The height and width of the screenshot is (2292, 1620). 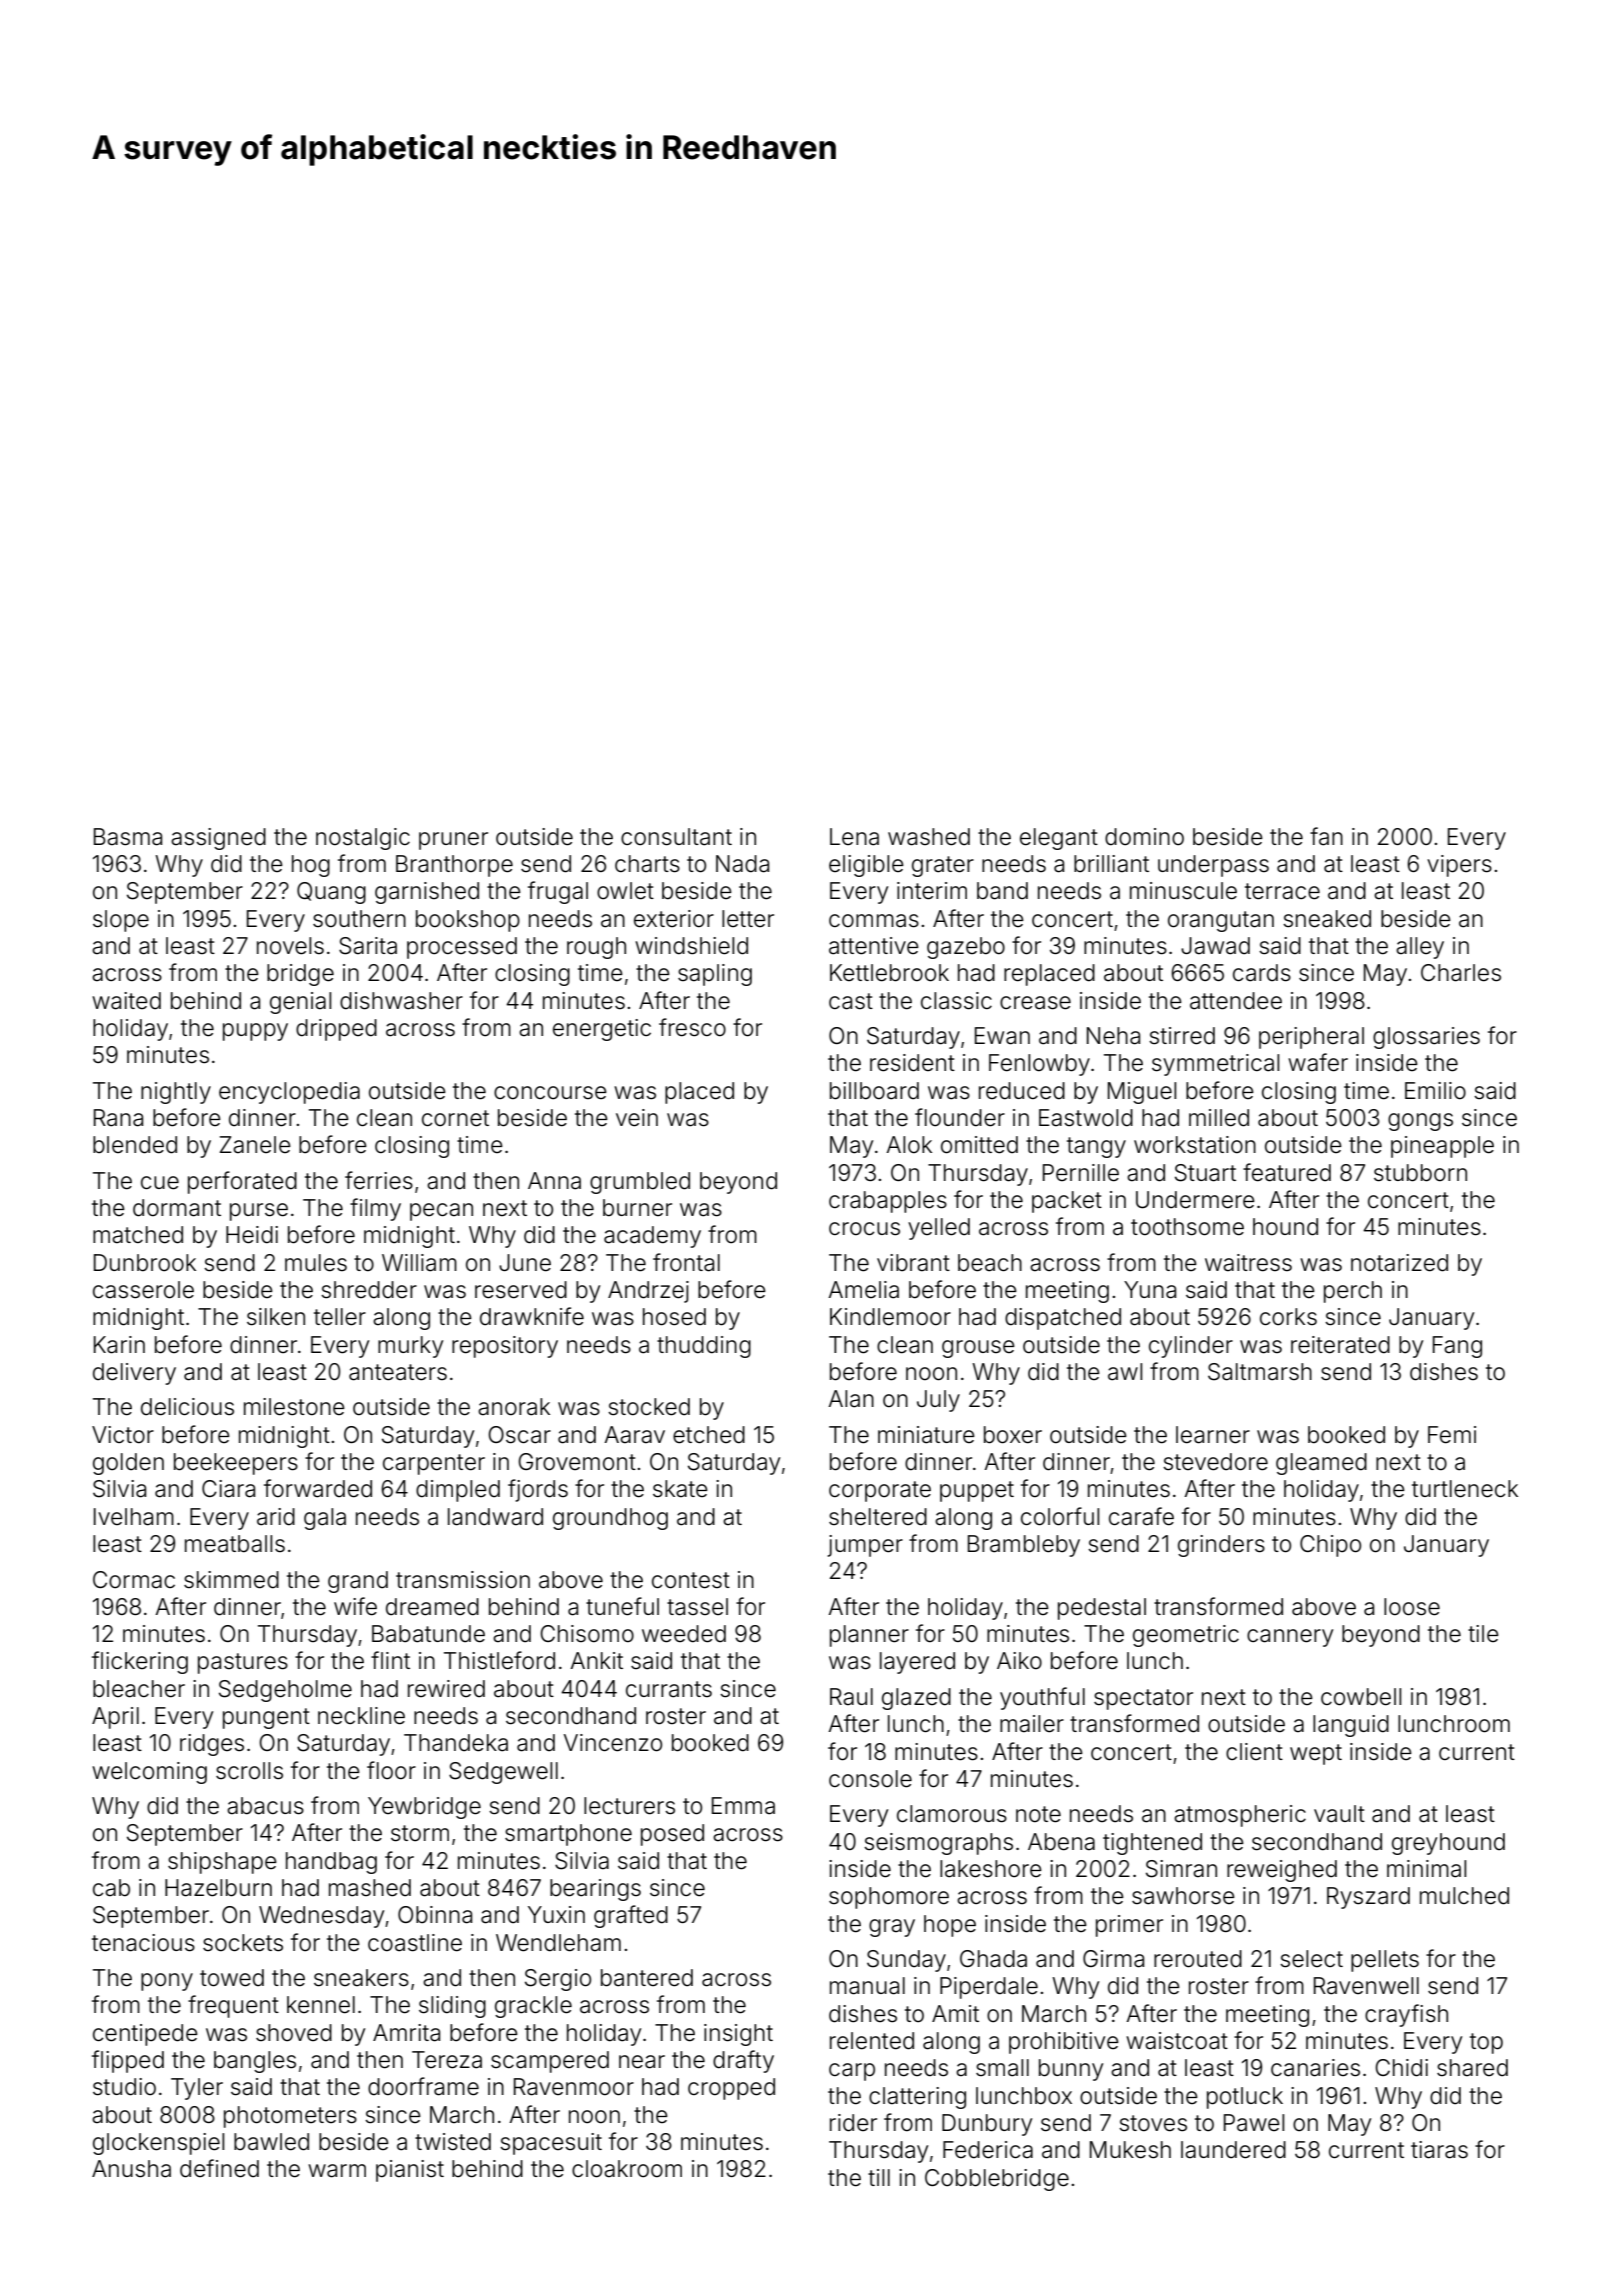 What do you see at coordinates (691, 1580) in the screenshot?
I see `contest` at bounding box center [691, 1580].
